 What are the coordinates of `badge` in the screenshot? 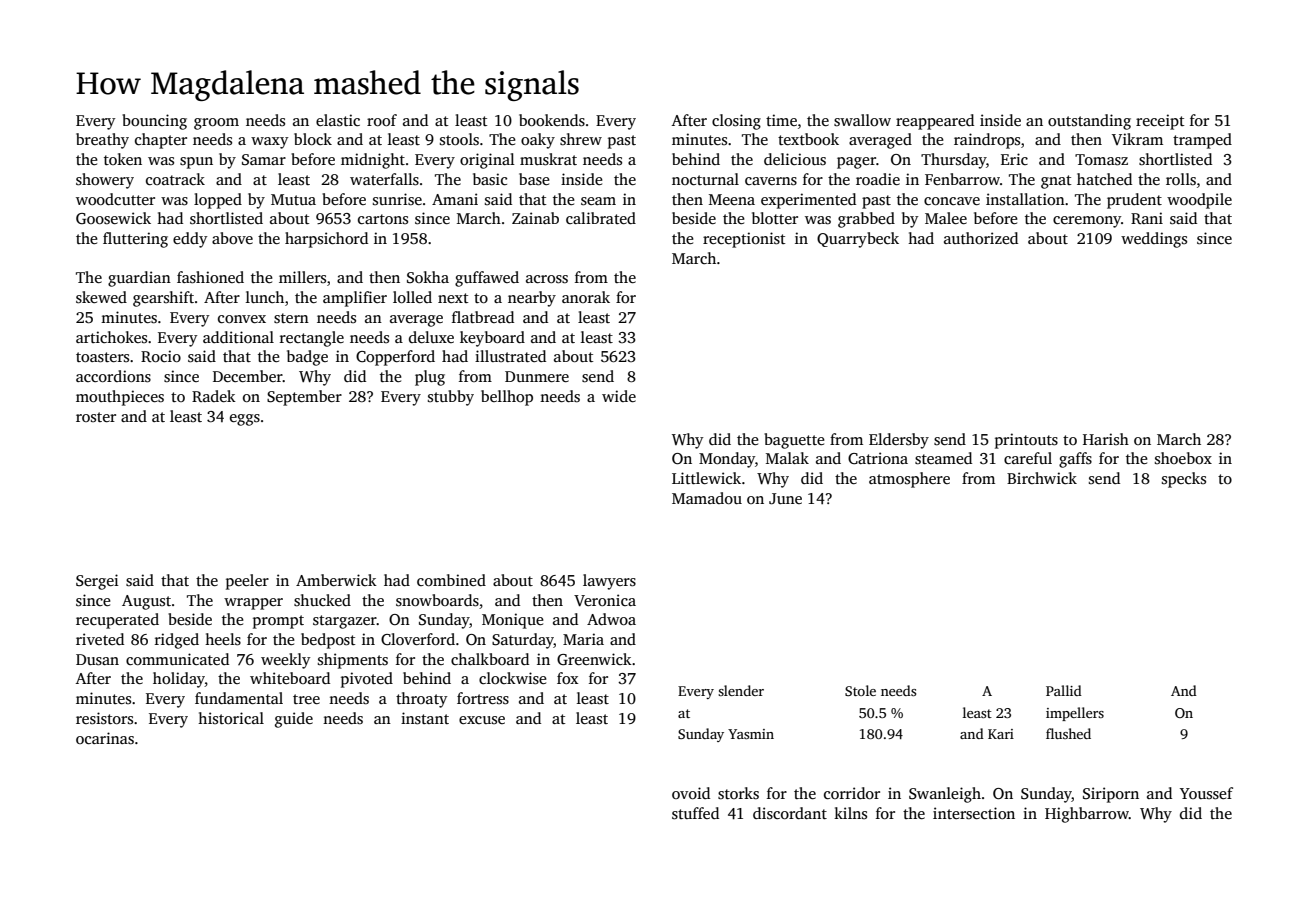 It's located at (307, 358).
